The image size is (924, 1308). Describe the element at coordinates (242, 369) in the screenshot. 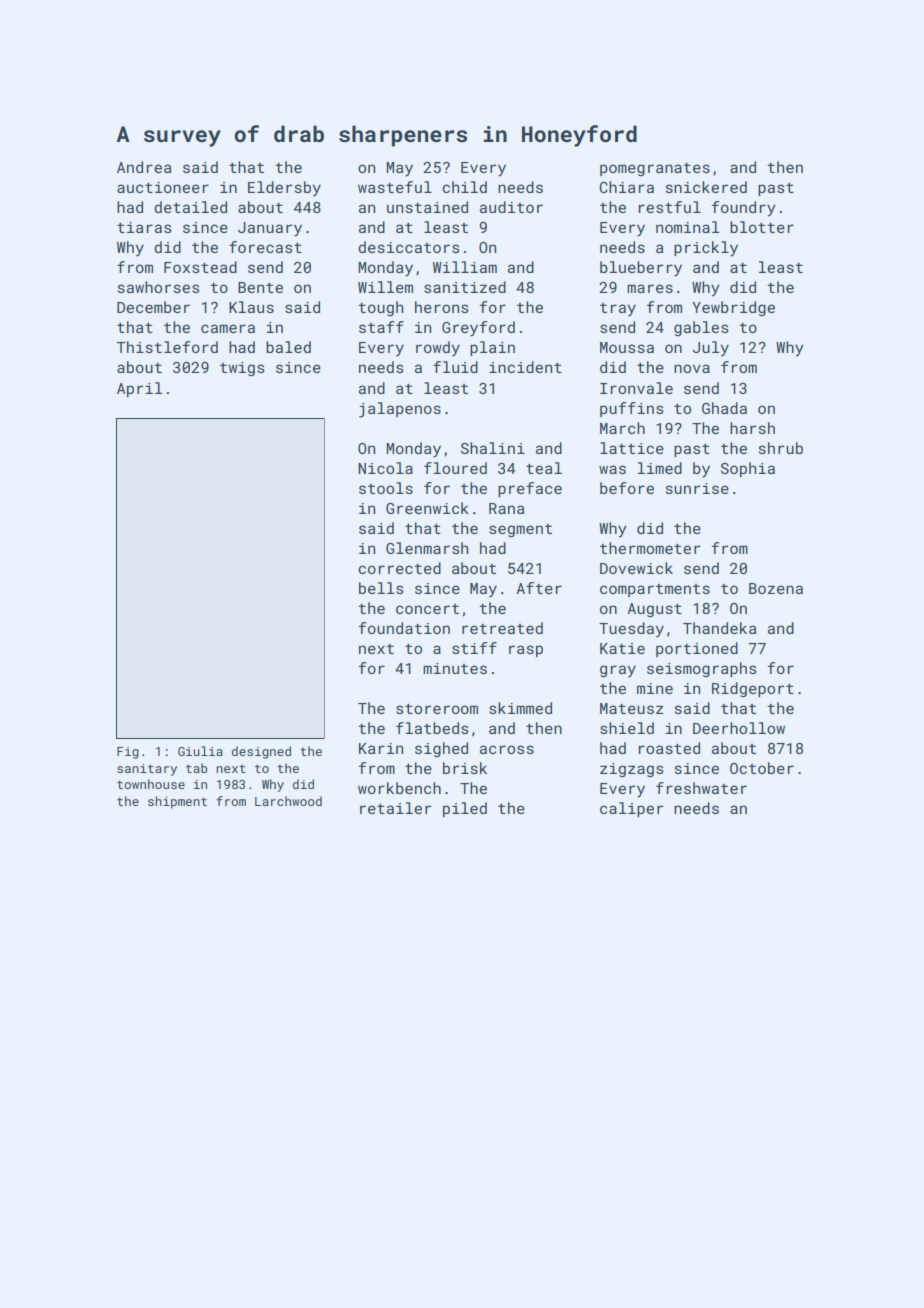

I see `twigs` at that location.
